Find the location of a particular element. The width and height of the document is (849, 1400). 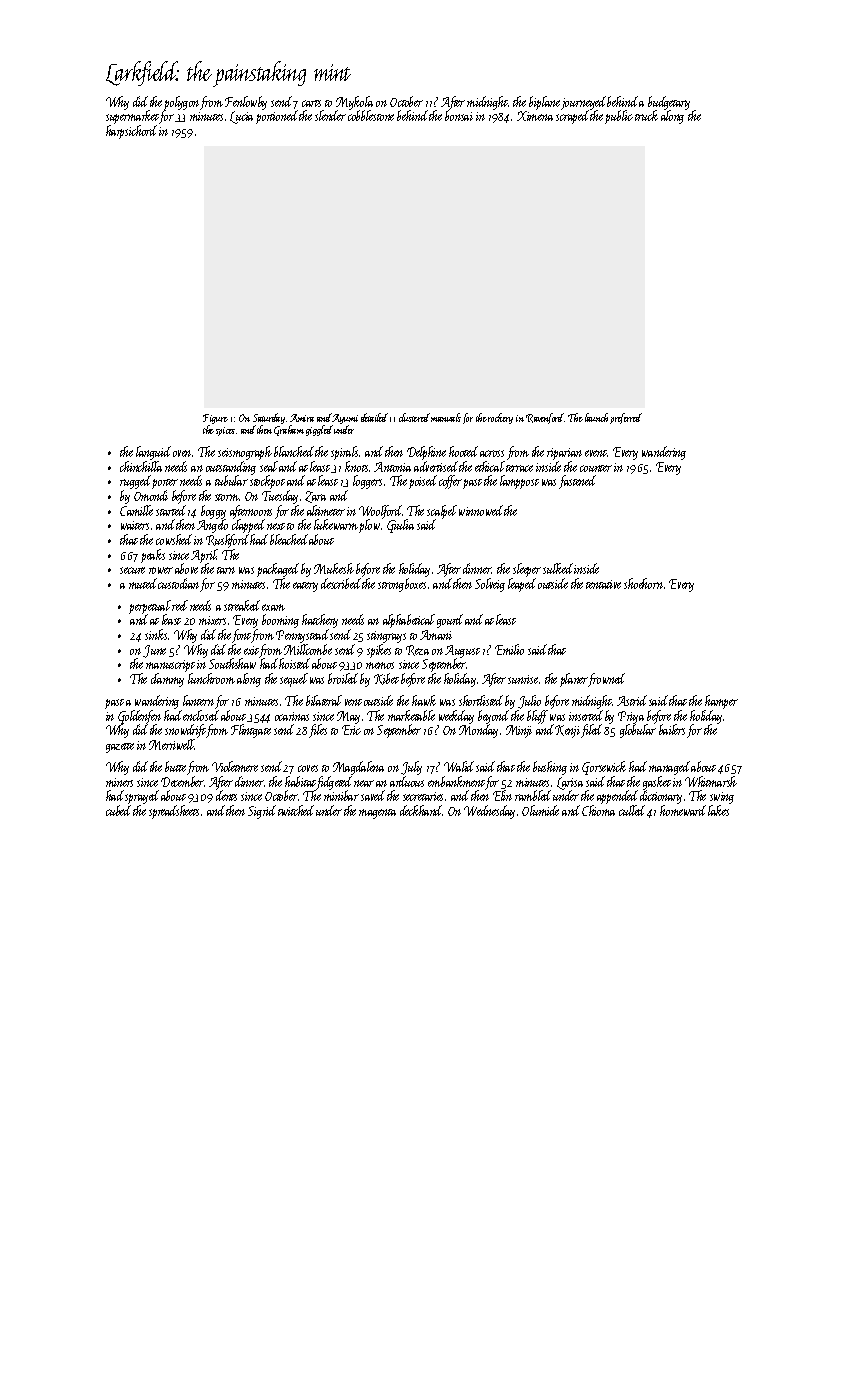

tubular is located at coordinates (231, 480).
